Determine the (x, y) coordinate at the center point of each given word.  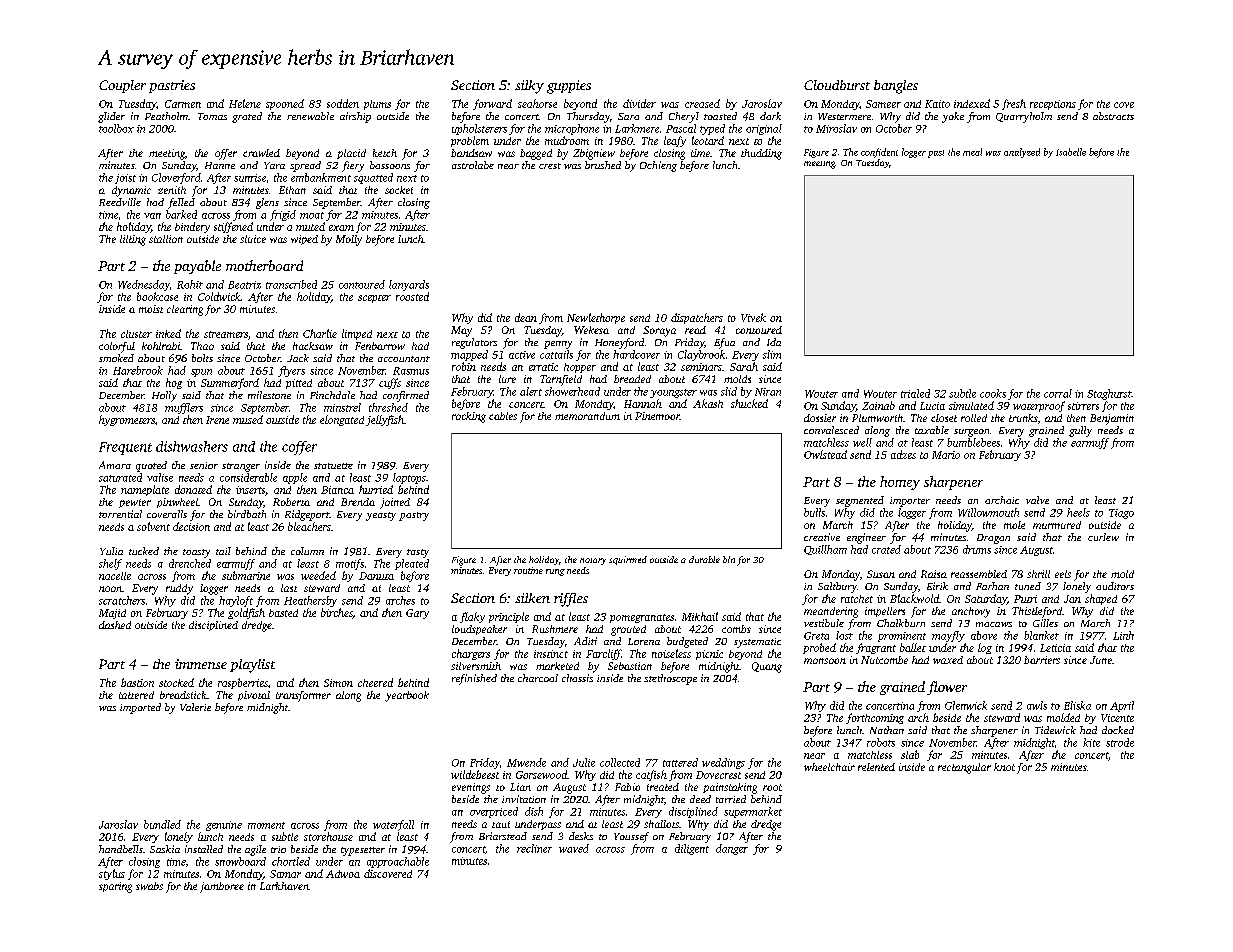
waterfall (393, 825)
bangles (896, 87)
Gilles (1045, 623)
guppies (569, 87)
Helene (245, 103)
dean (526, 317)
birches (337, 613)
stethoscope (670, 679)
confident (879, 153)
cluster (136, 334)
